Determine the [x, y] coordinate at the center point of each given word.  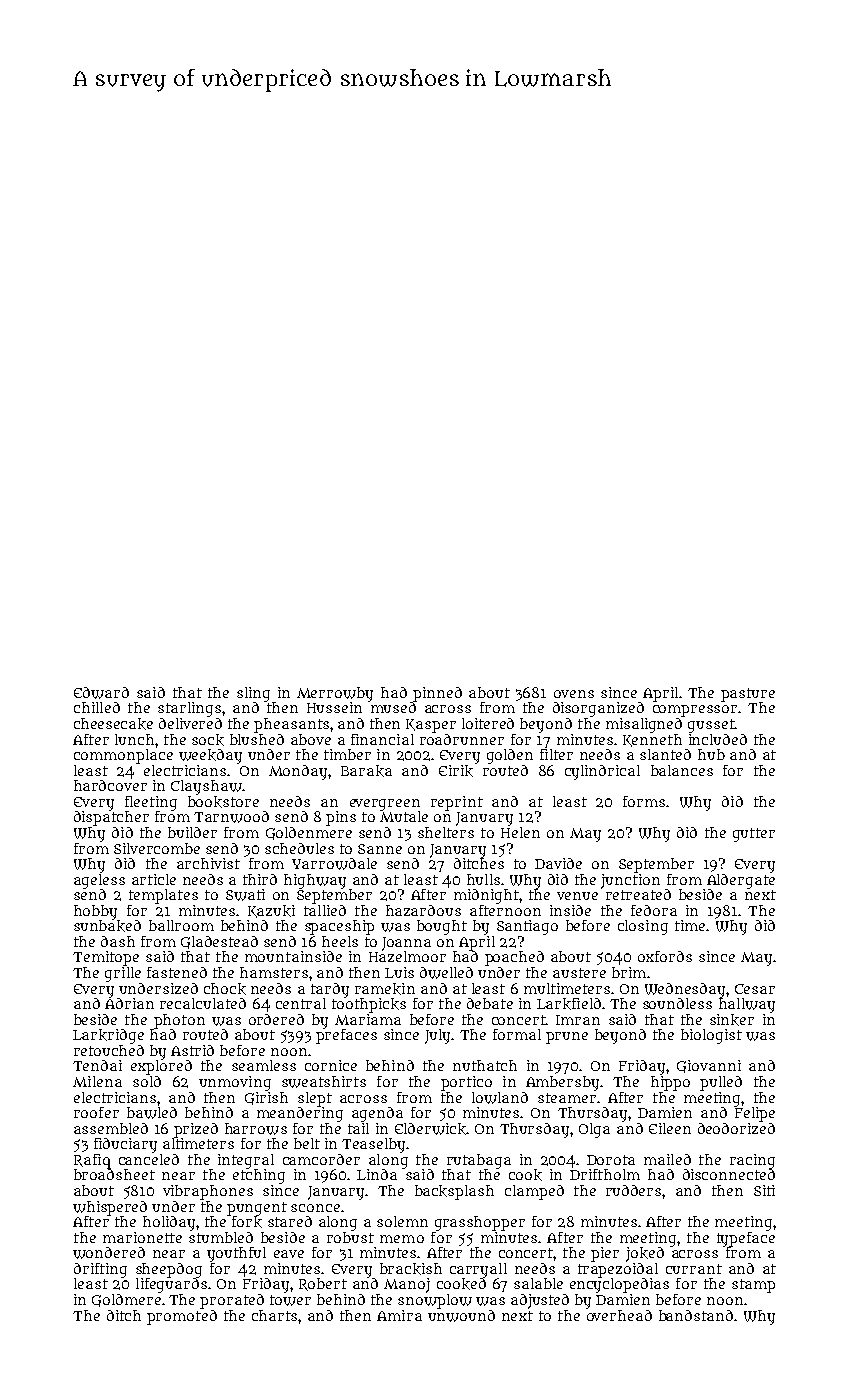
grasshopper [480, 1223]
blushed [257, 739]
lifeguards [171, 1285]
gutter [754, 835]
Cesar [755, 989]
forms [644, 801]
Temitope [106, 958]
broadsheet [114, 1174]
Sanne [380, 849]
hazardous [423, 910]
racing [752, 1161]
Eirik [456, 771]
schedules [299, 848]
